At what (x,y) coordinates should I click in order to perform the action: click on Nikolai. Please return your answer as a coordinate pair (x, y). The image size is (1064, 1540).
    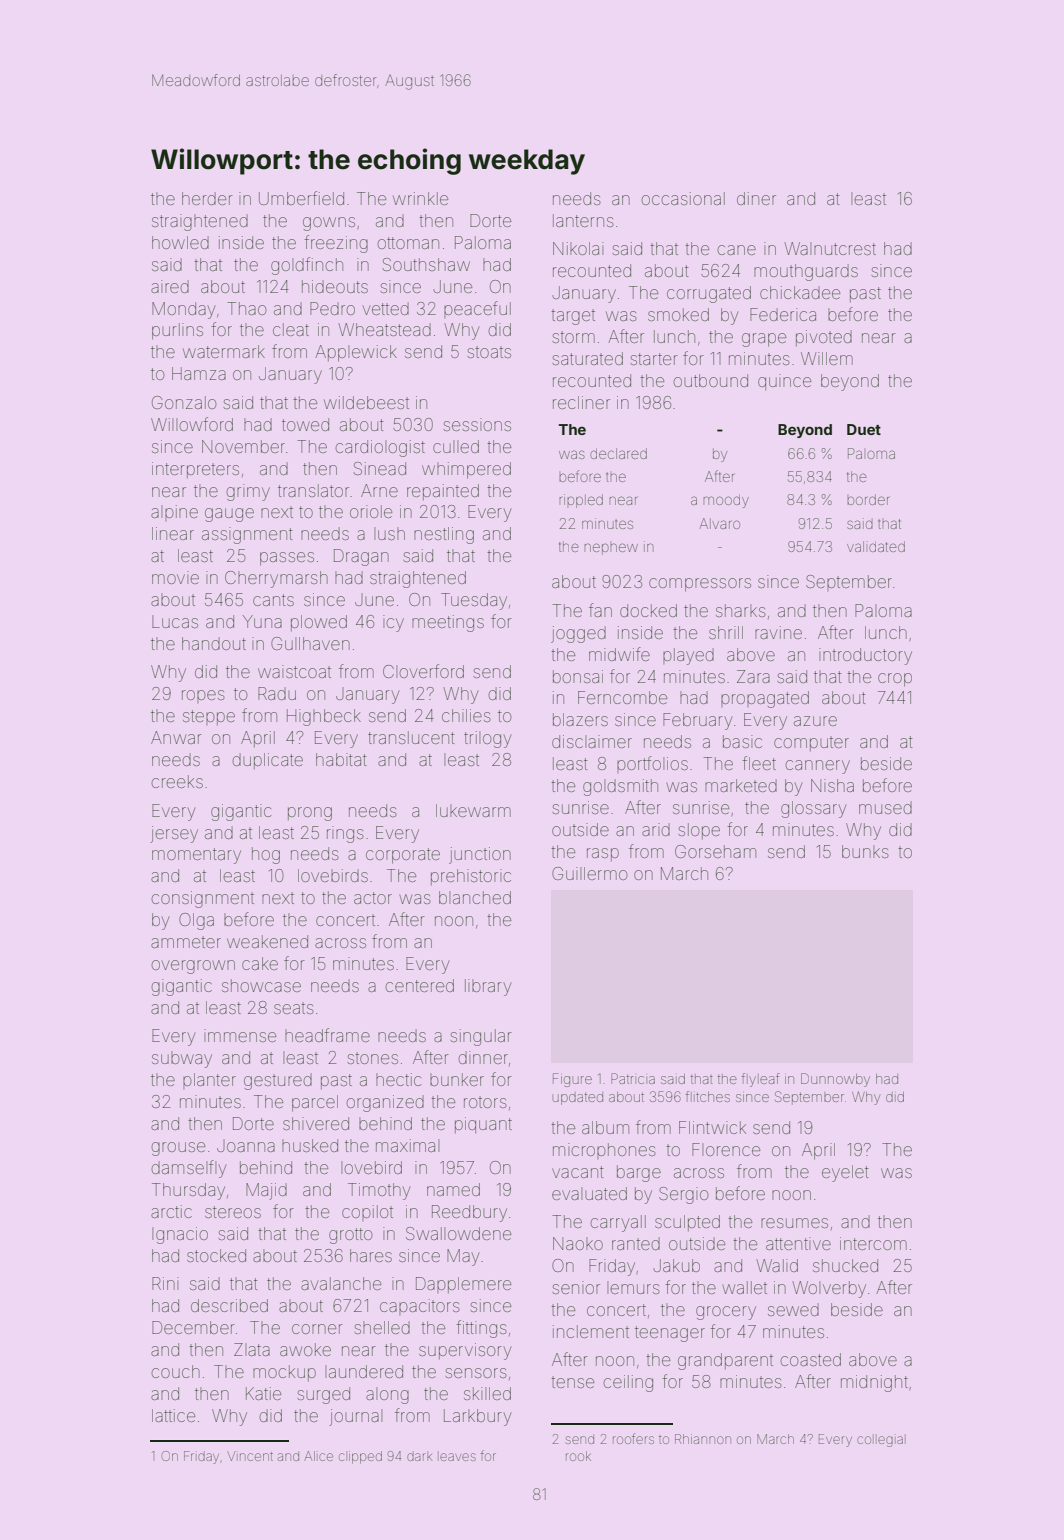
    Looking at the image, I should click on (578, 248).
